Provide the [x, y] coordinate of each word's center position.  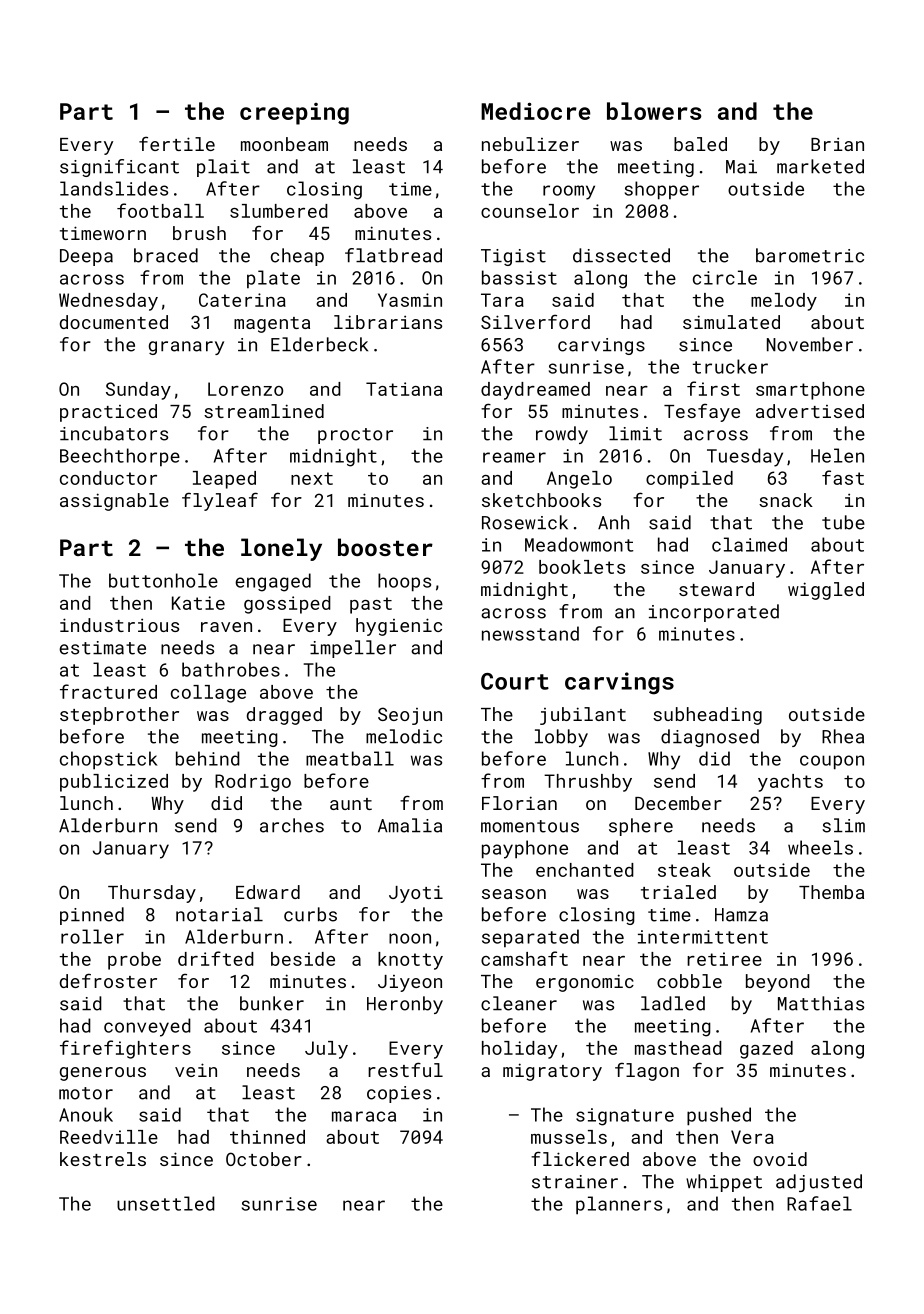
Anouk [86, 1114]
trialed [678, 892]
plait [223, 168]
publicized [114, 783]
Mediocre [535, 111]
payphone [525, 849]
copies [399, 1094]
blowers [654, 111]
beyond [778, 983]
